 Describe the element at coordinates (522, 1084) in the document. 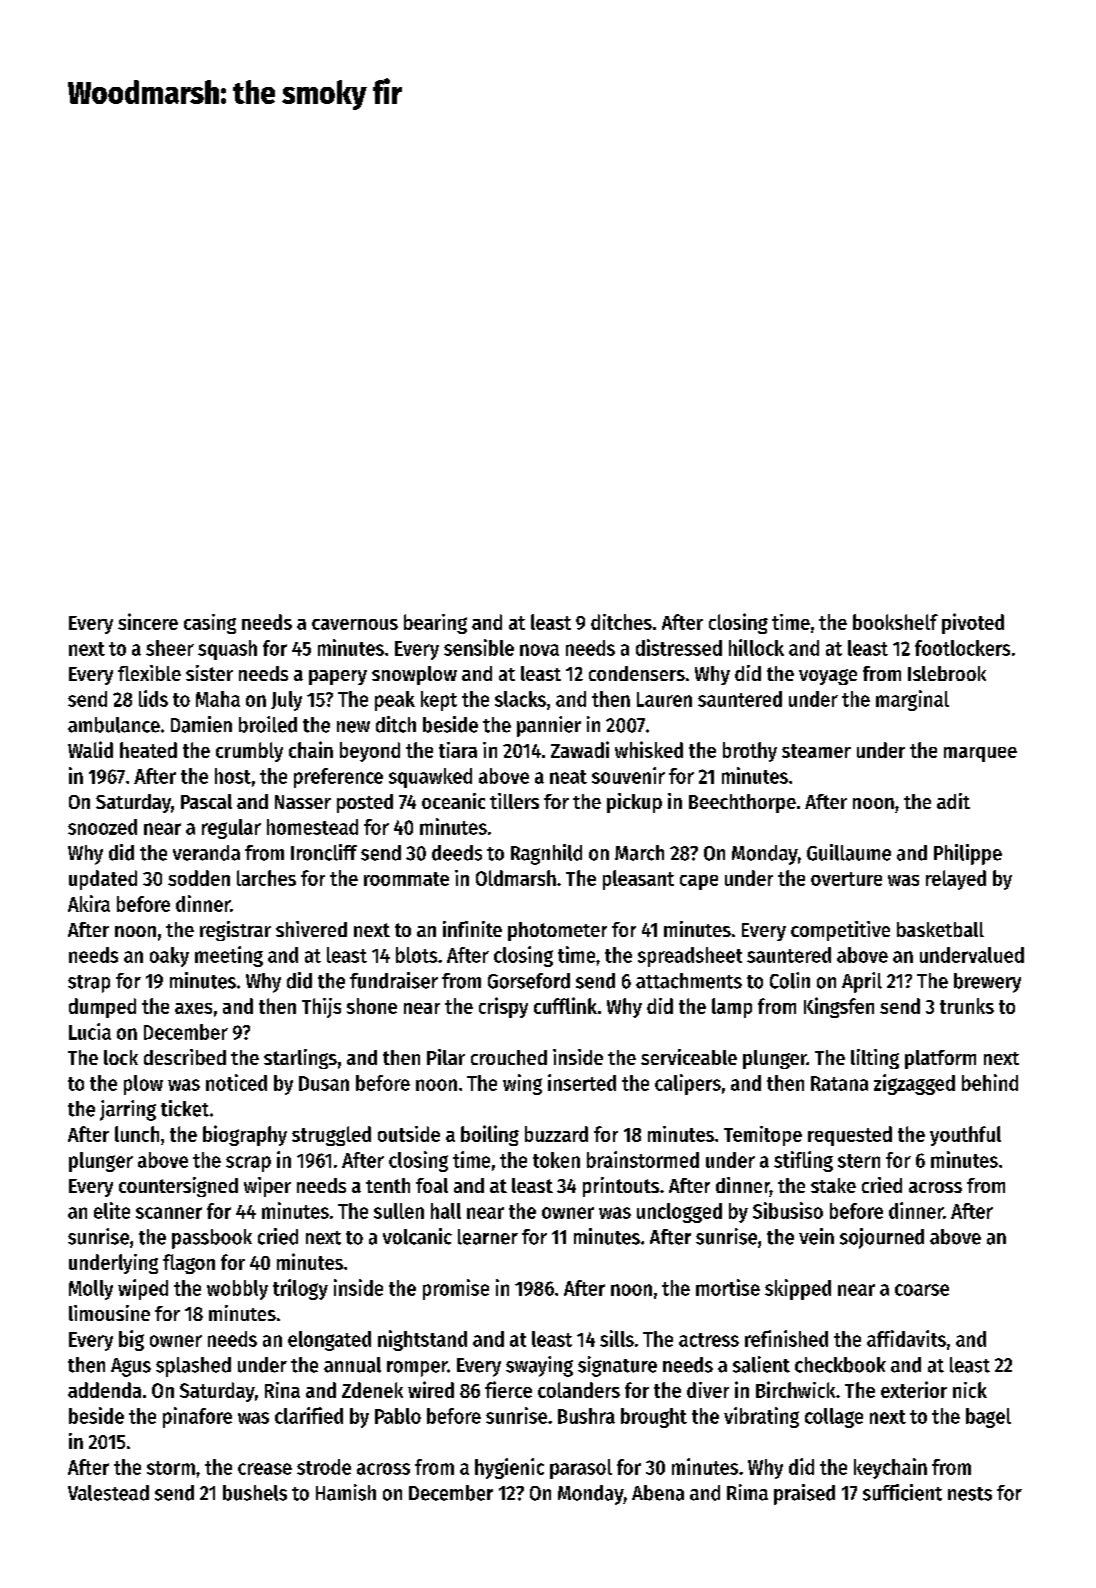

I see `wing` at that location.
